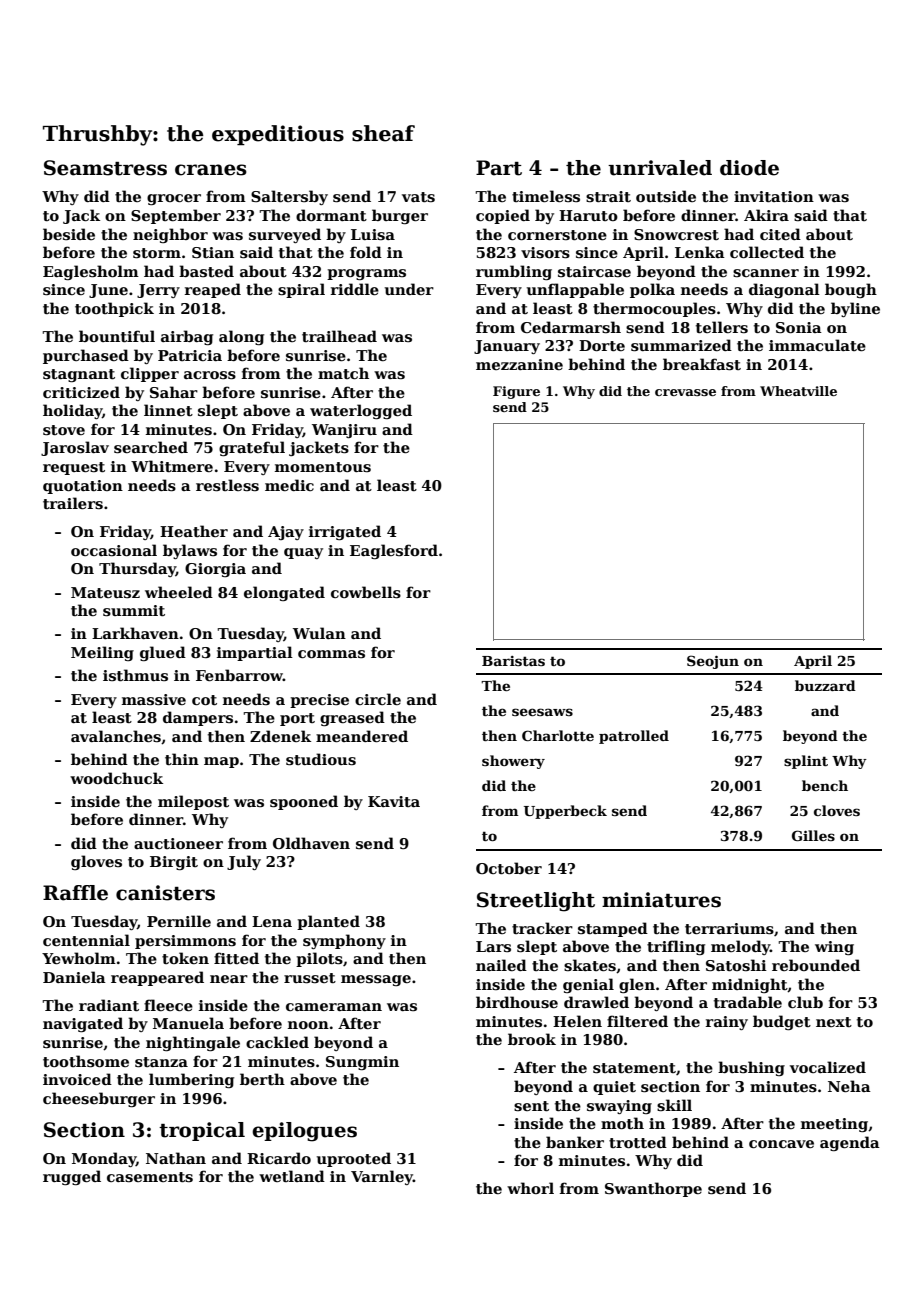 The height and width of the screenshot is (1308, 924). I want to click on Nathan, so click(176, 1158).
